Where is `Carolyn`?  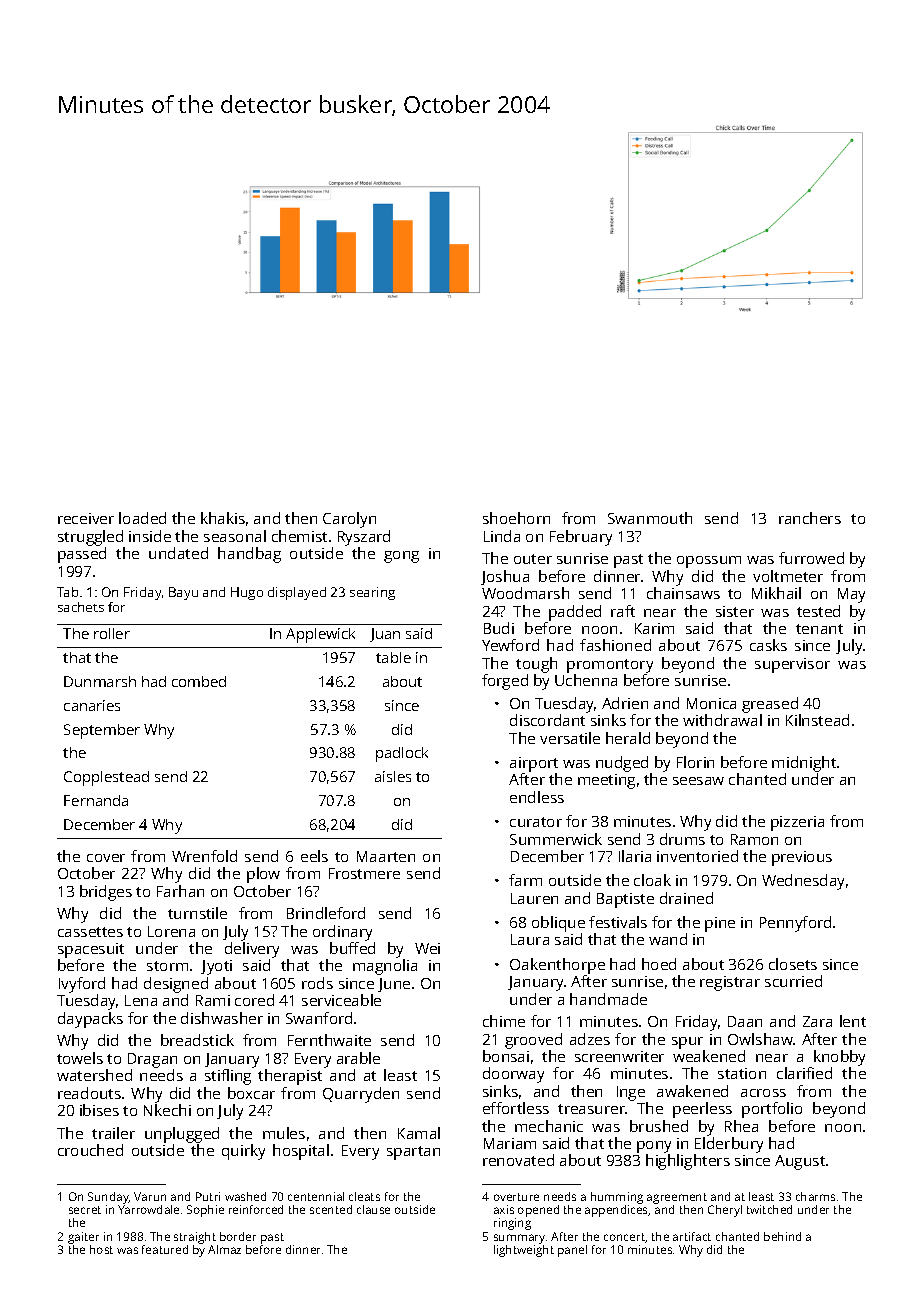
Carolyn is located at coordinates (349, 520).
